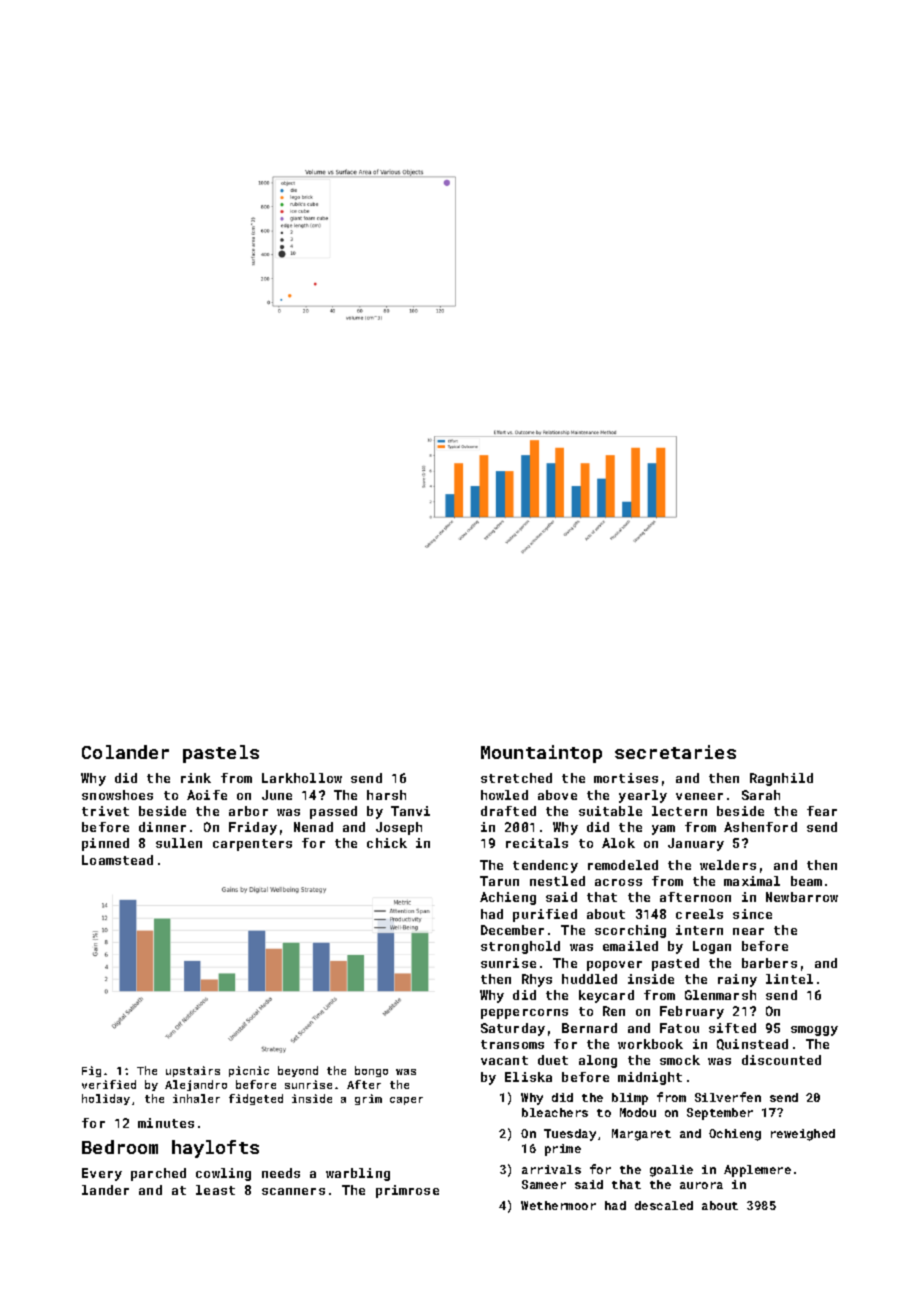 The width and height of the document is (924, 1308). Describe the element at coordinates (752, 914) in the document. I see `since` at that location.
